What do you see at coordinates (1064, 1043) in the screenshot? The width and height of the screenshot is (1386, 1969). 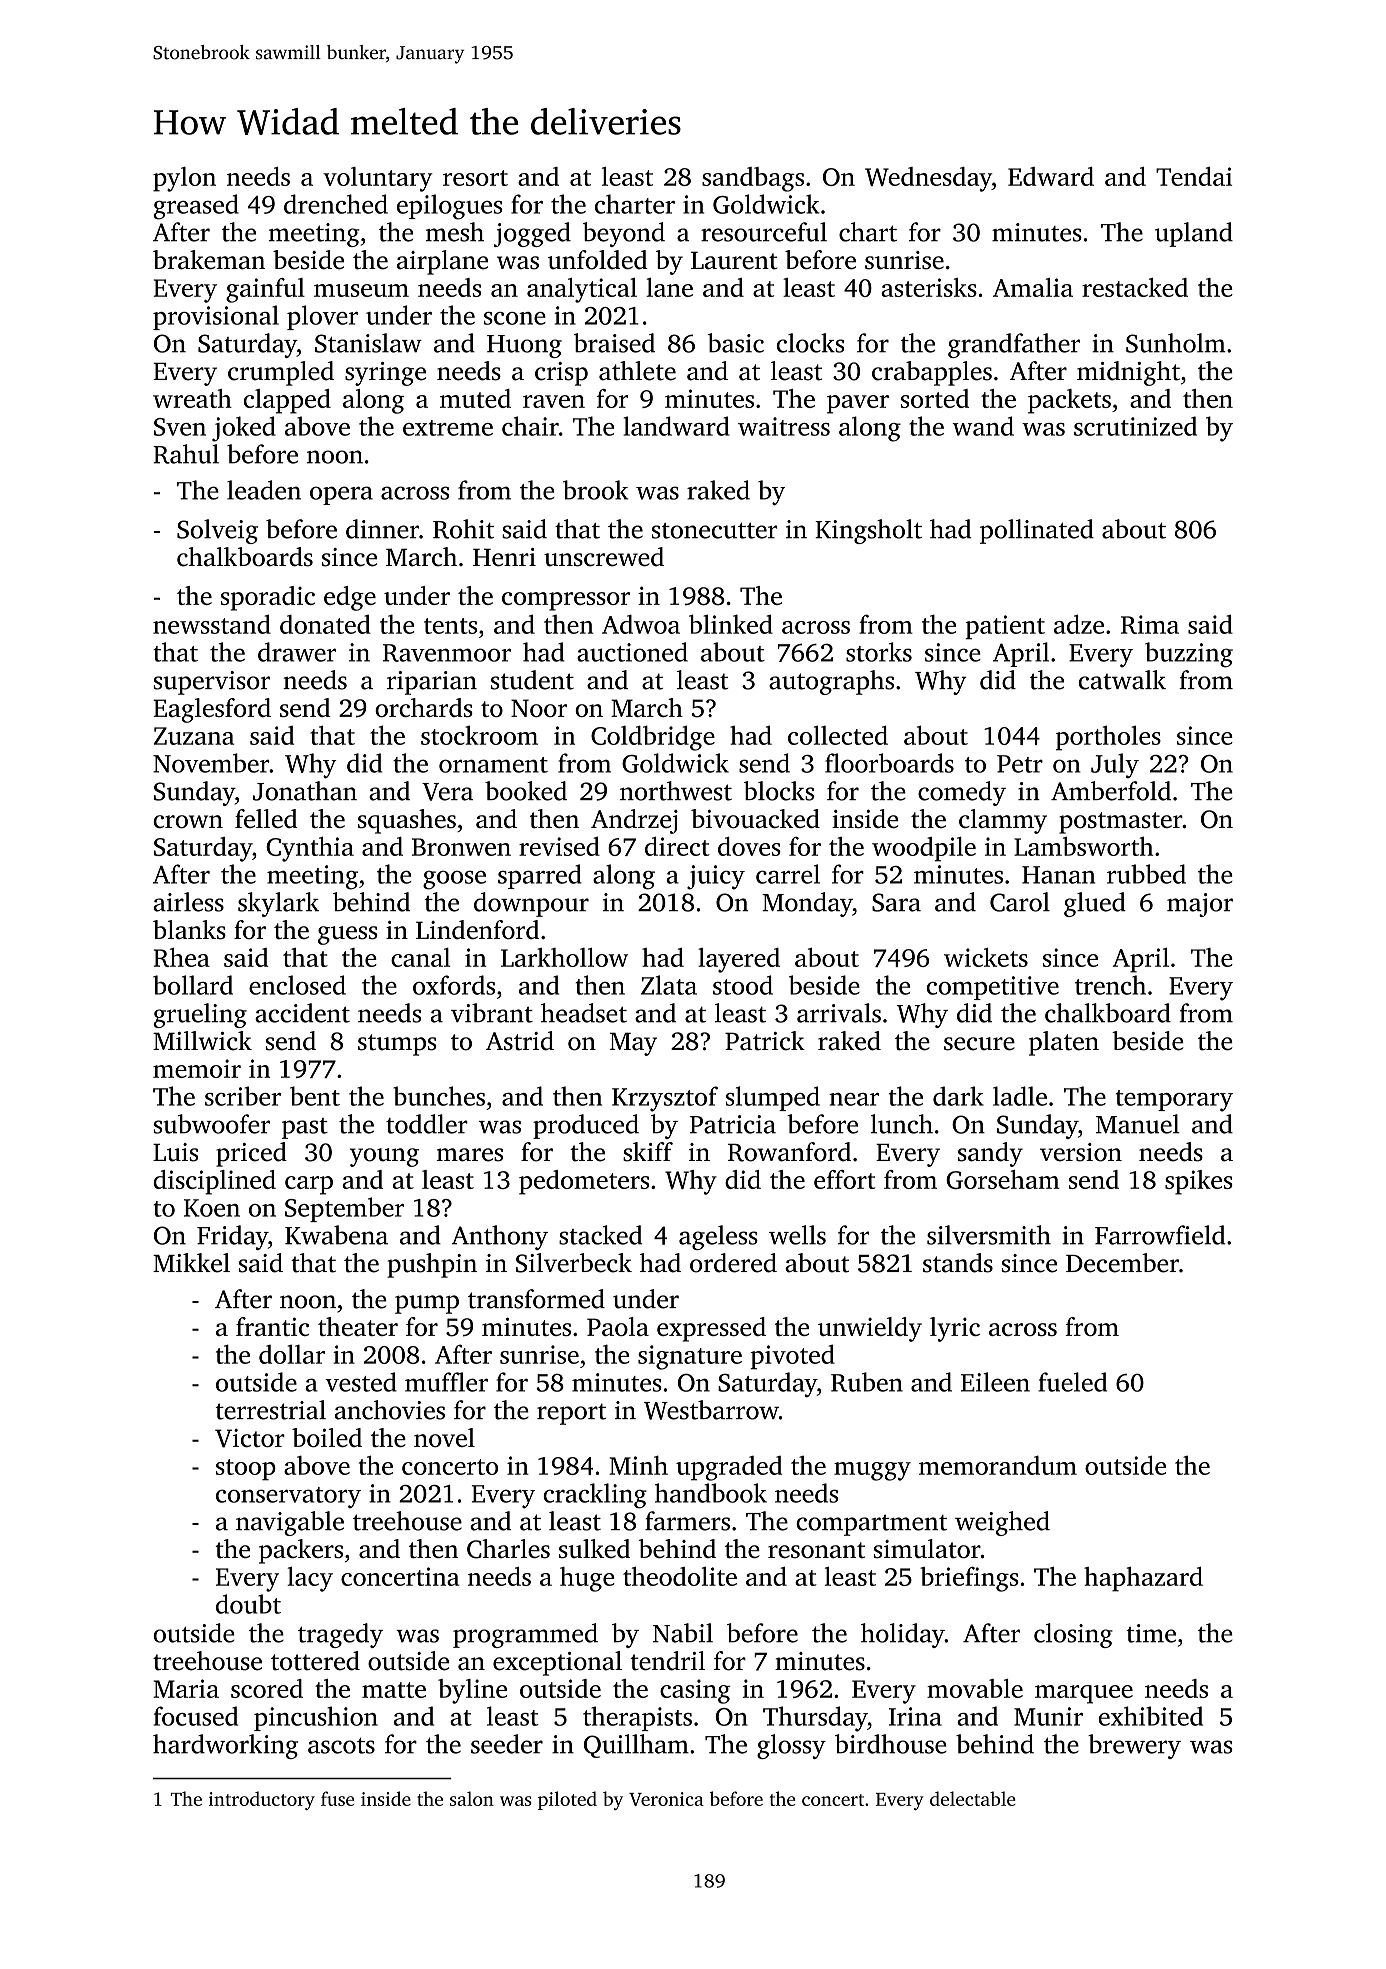 I see `platen` at bounding box center [1064, 1043].
